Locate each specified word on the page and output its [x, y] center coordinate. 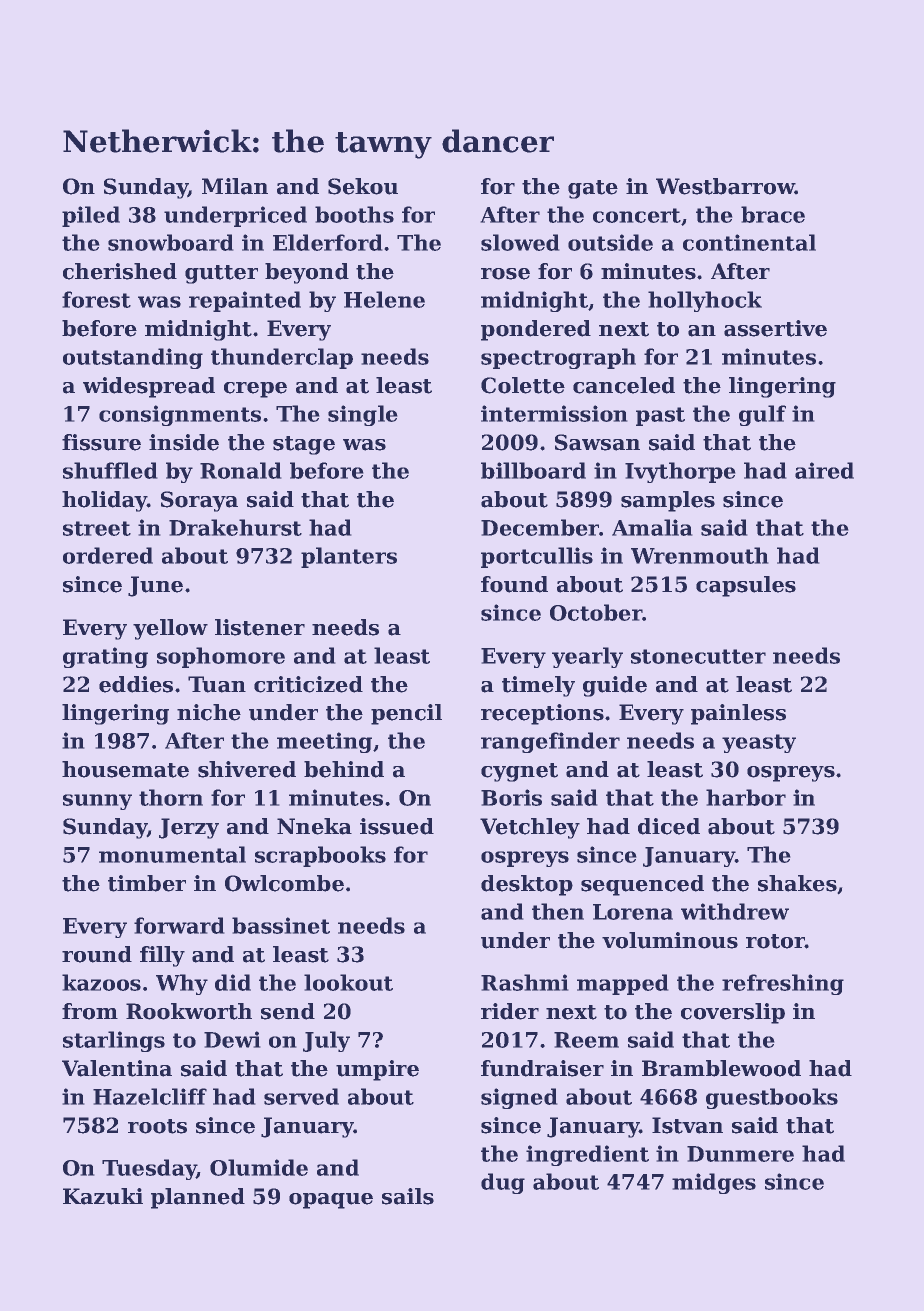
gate [593, 189]
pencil [406, 714]
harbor [746, 797]
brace [773, 214]
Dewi [232, 1039]
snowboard [171, 242]
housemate [125, 769]
